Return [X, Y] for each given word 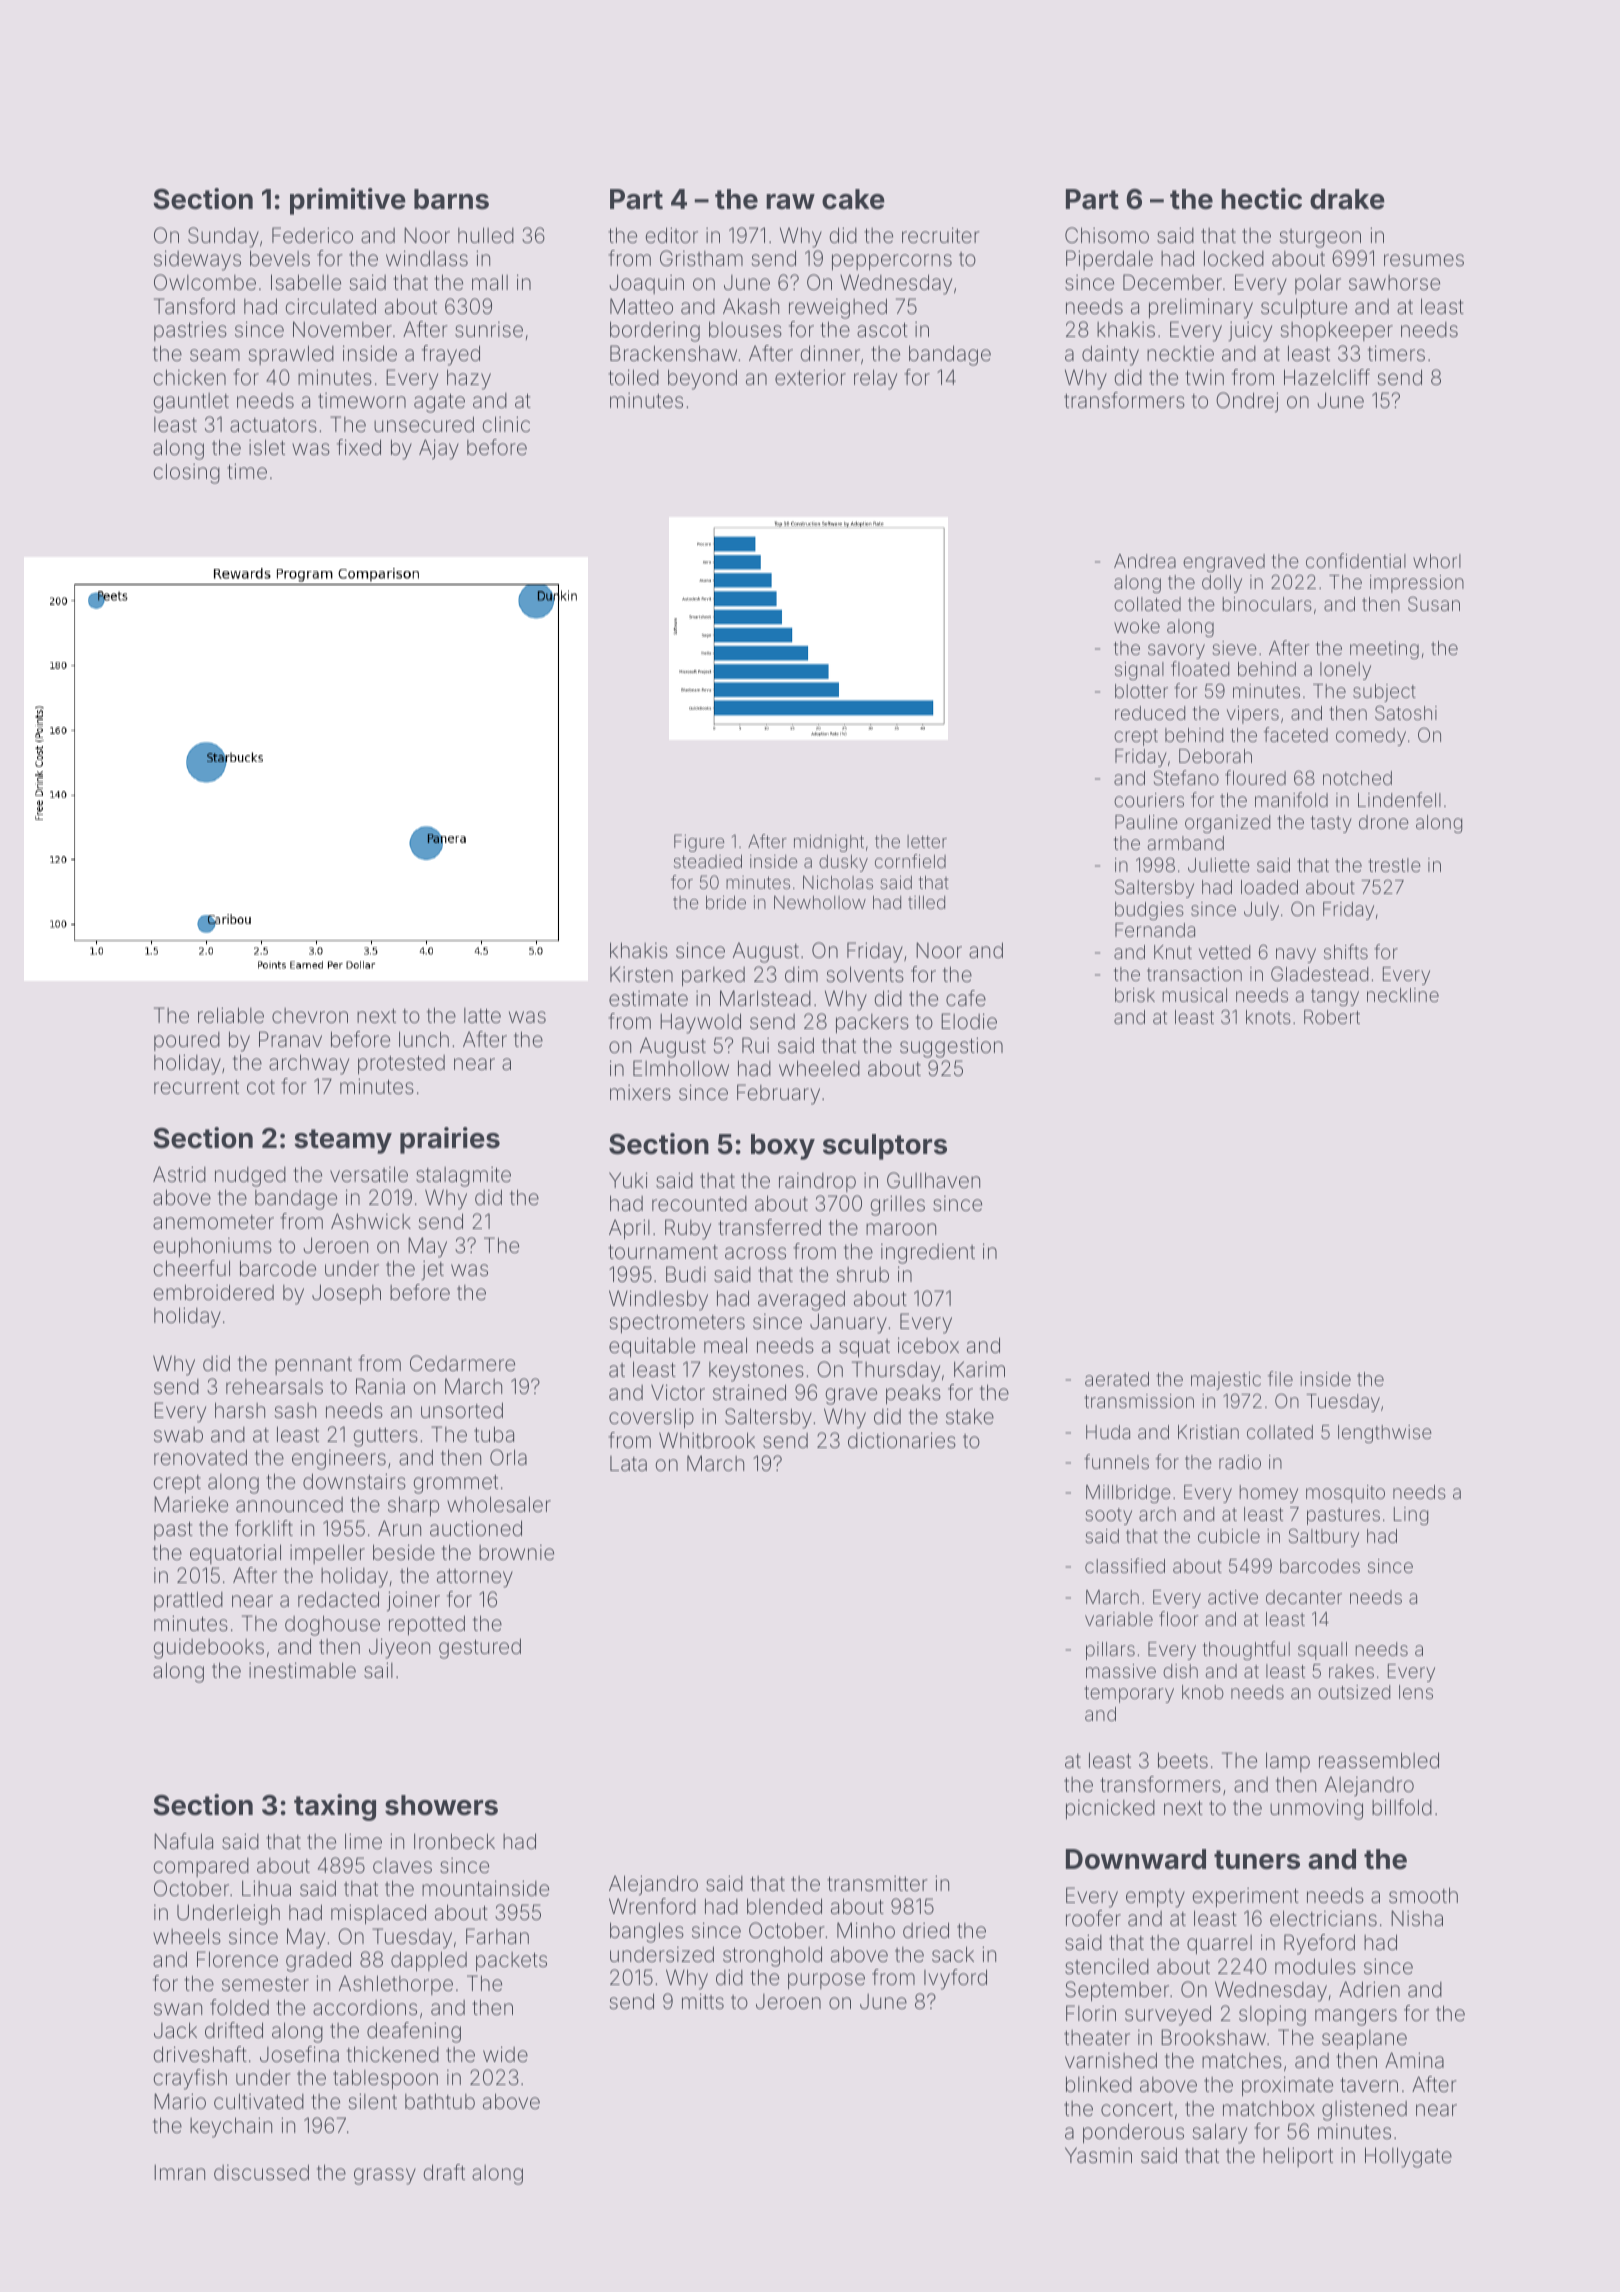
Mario [180, 2101]
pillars [1110, 1651]
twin [1204, 377]
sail [378, 1670]
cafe [966, 998]
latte [482, 1015]
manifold [1291, 799]
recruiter [941, 235]
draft [444, 2172]
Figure [699, 843]
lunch [424, 1039]
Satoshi [1406, 712]
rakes [1351, 1671]
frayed [451, 355]
